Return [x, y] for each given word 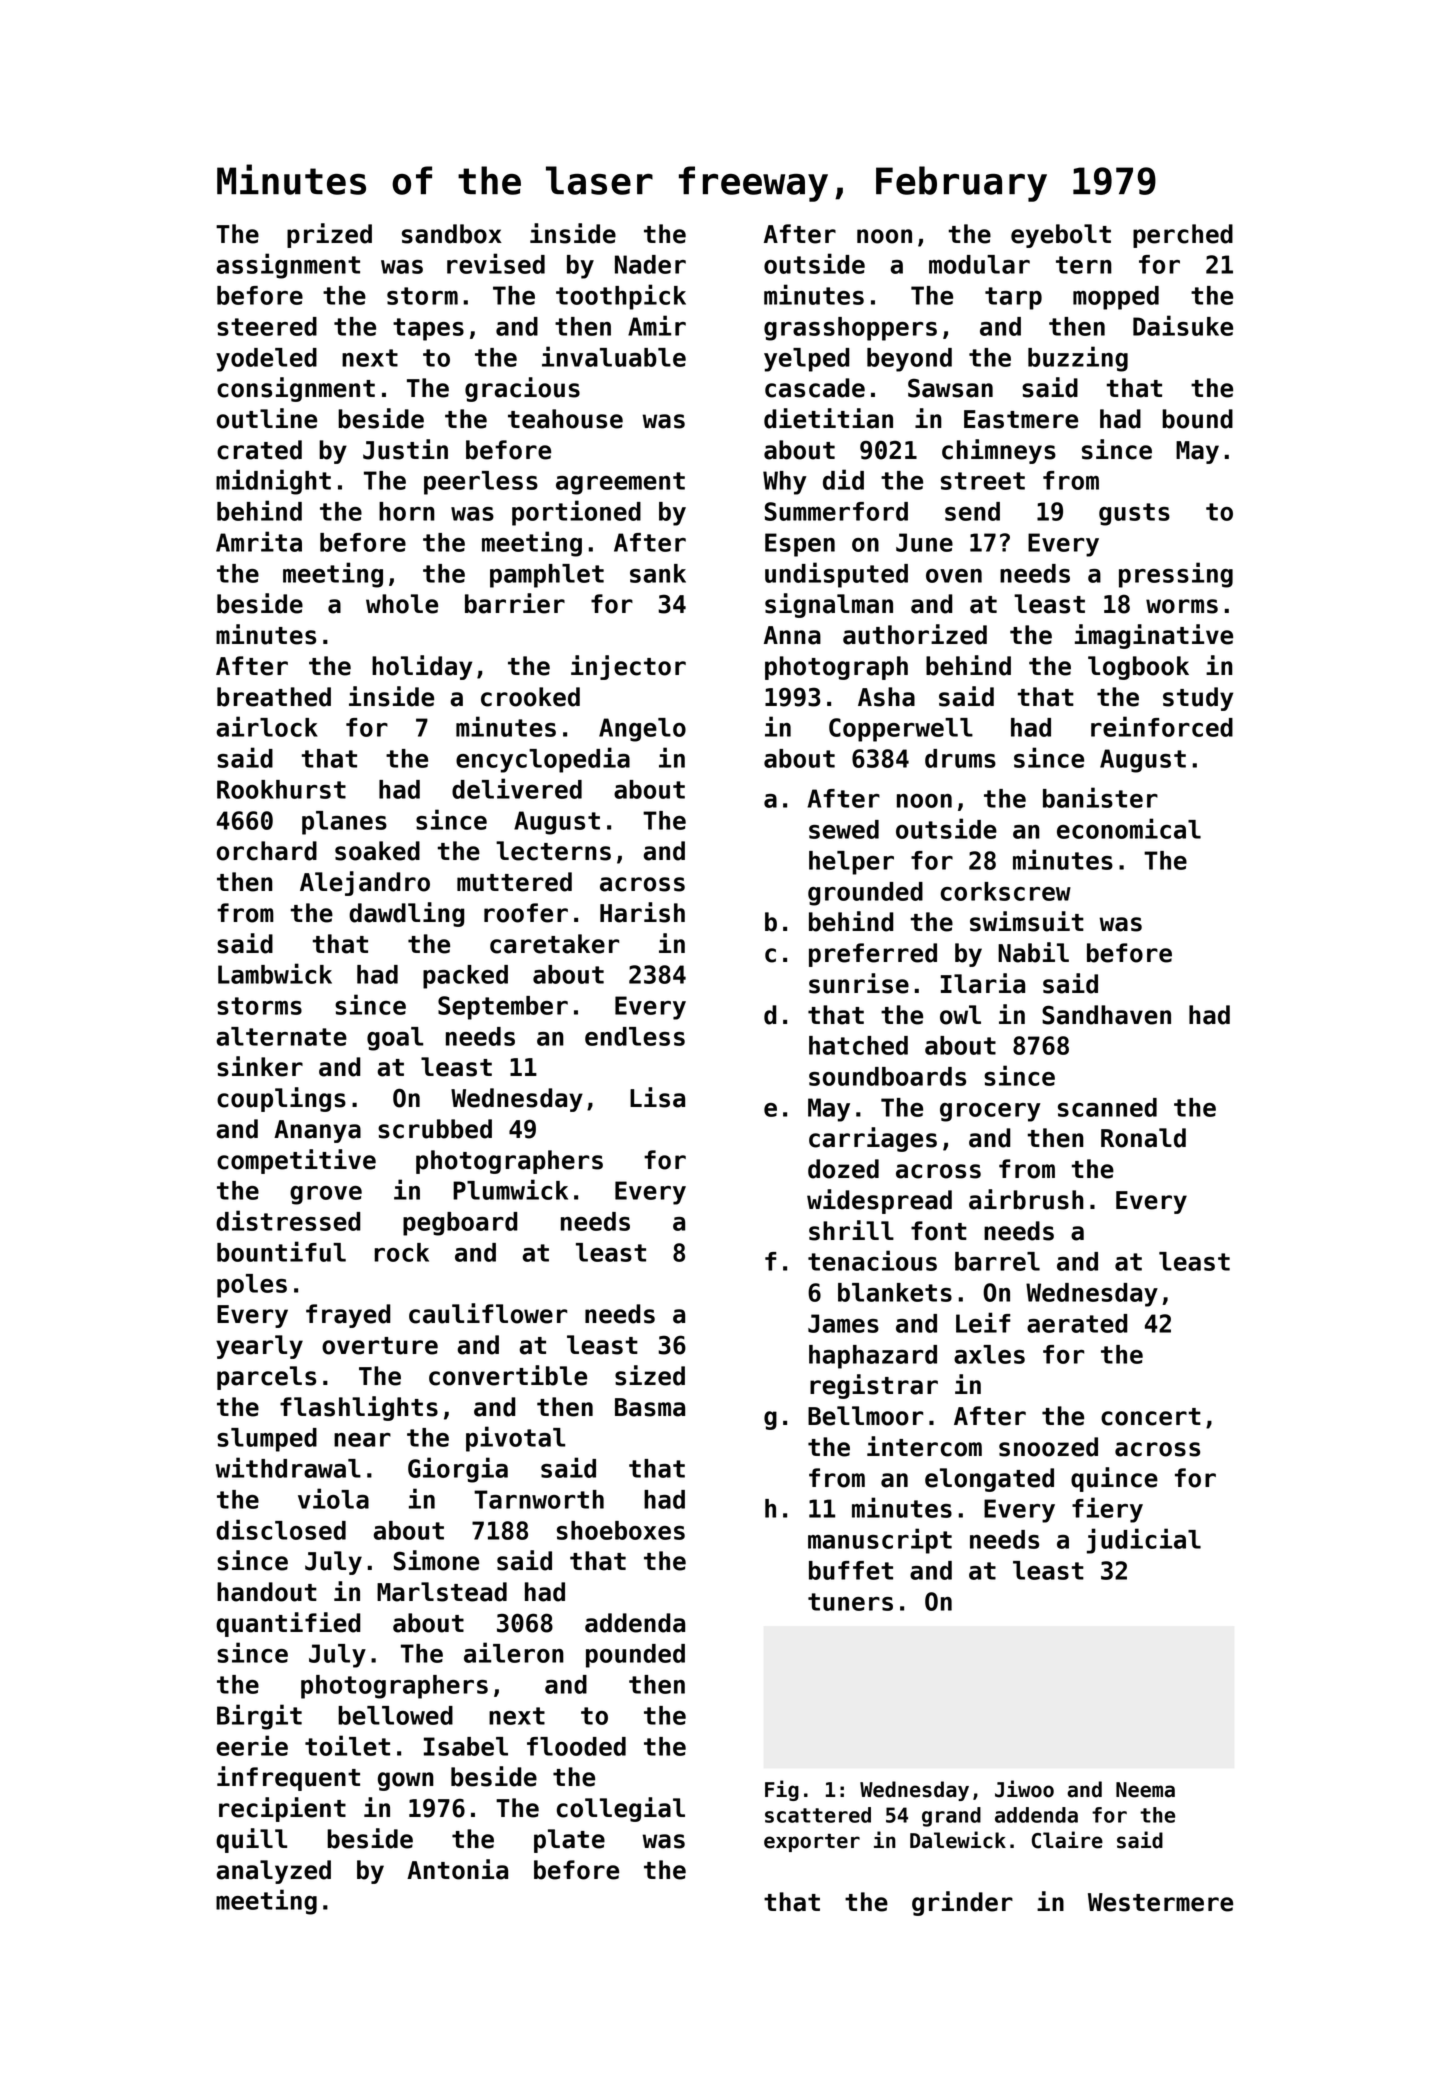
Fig [782, 1790]
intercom [924, 1446]
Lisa [657, 1097]
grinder [962, 1903]
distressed [288, 1220]
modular [979, 264]
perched [1183, 236]
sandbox [452, 234]
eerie [252, 1745]
